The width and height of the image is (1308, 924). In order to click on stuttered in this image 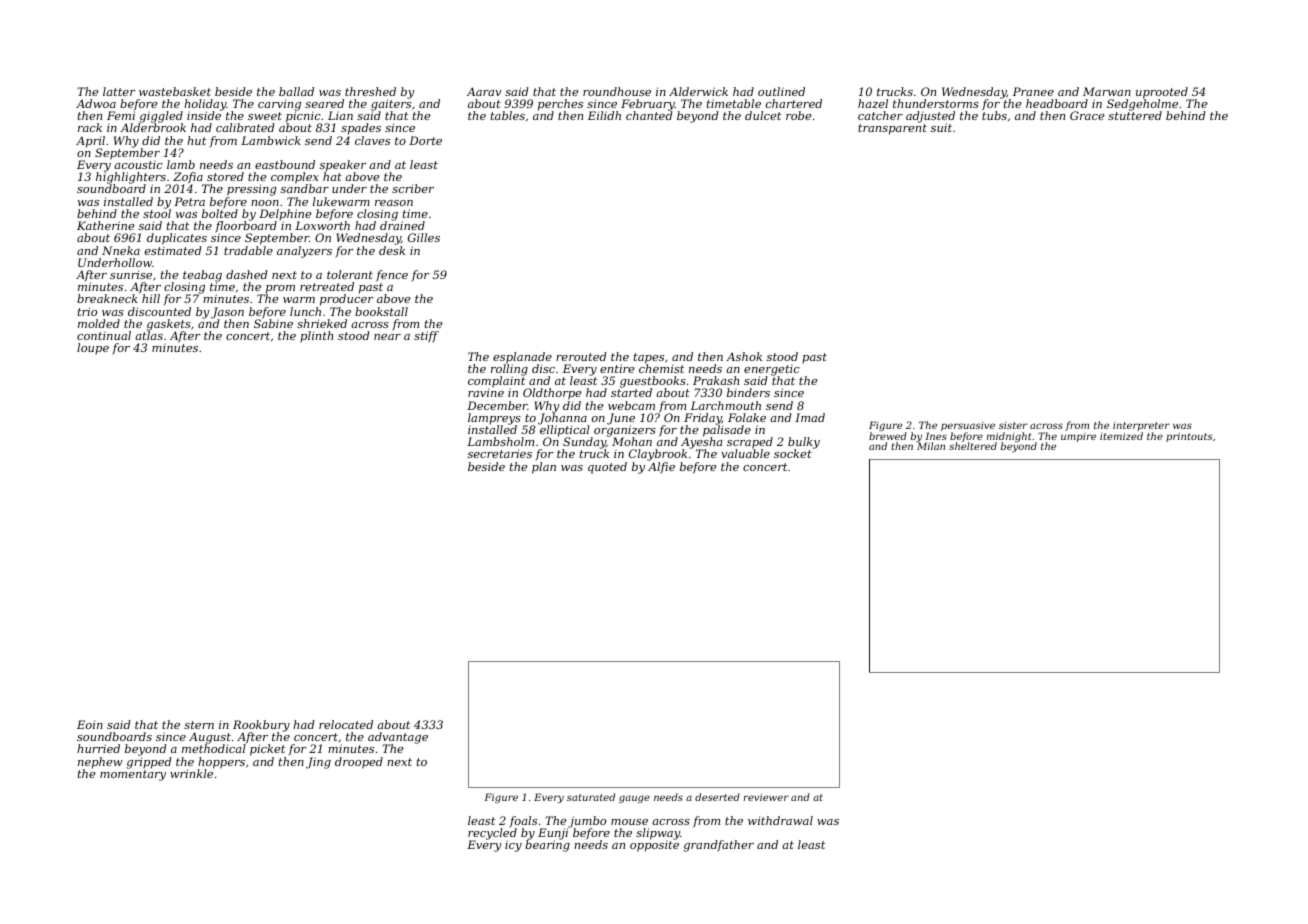, I will do `click(1135, 115)`.
